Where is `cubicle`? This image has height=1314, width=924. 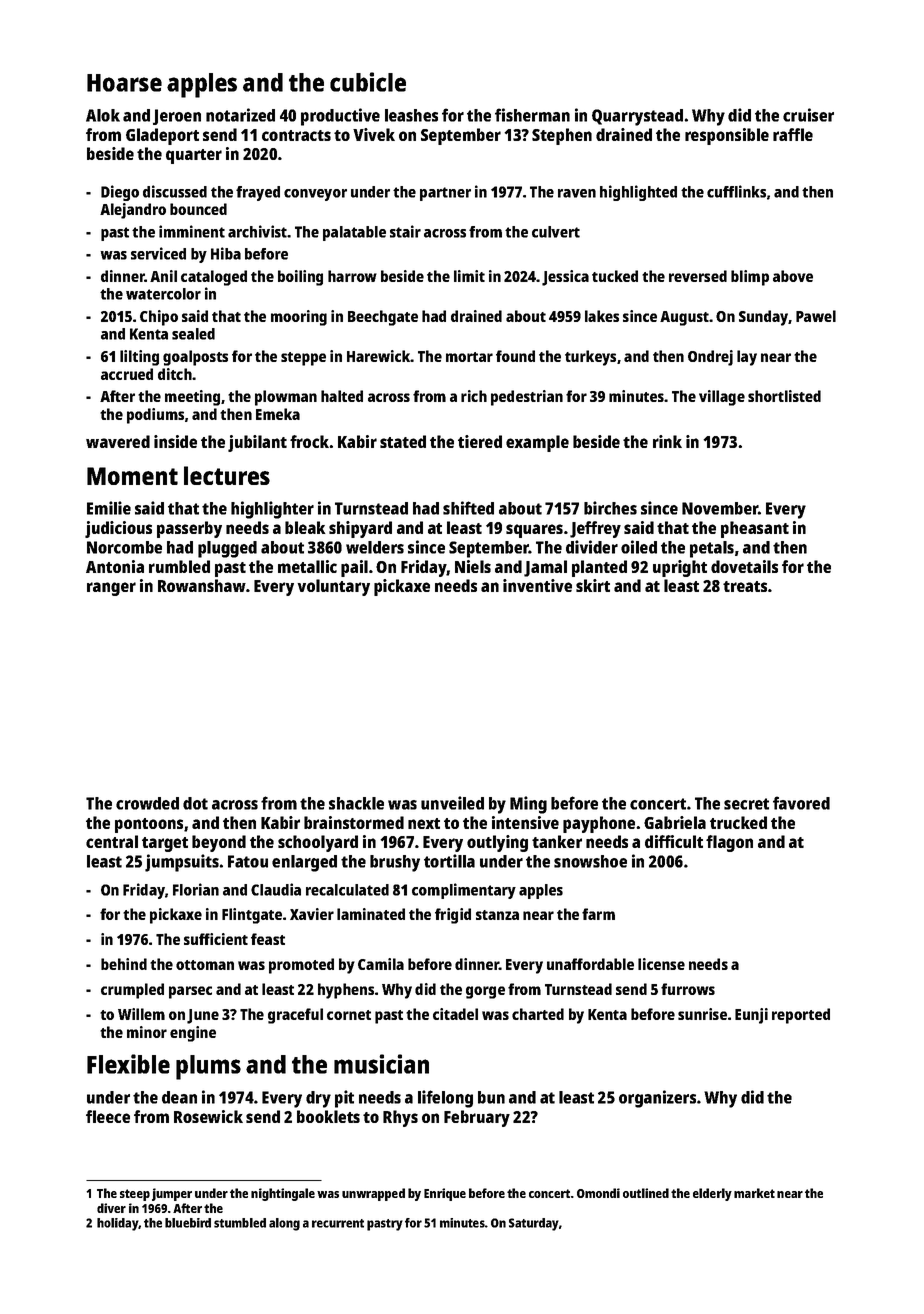
cubicle is located at coordinates (368, 82).
